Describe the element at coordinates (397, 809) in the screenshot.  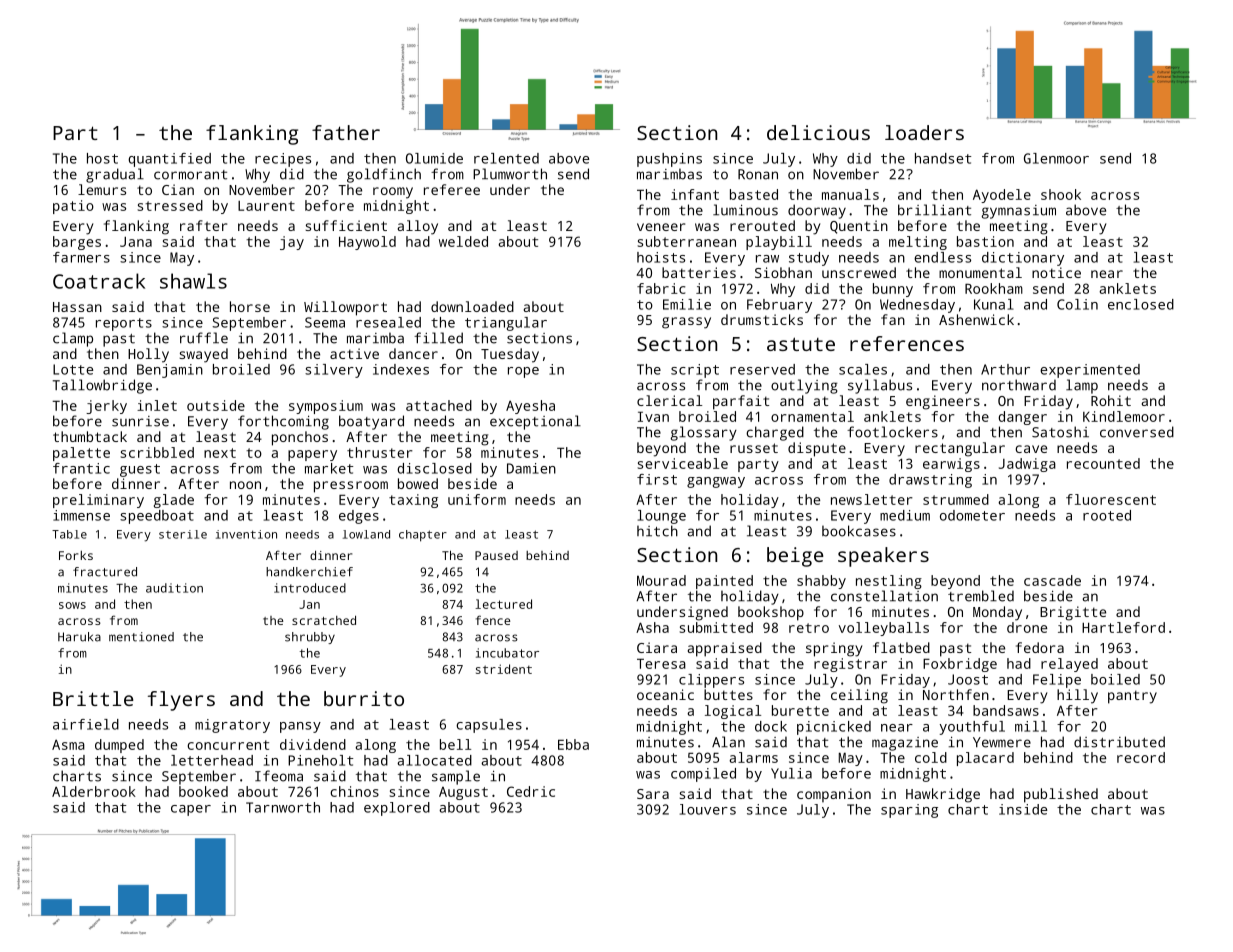
I see `explored` at that location.
